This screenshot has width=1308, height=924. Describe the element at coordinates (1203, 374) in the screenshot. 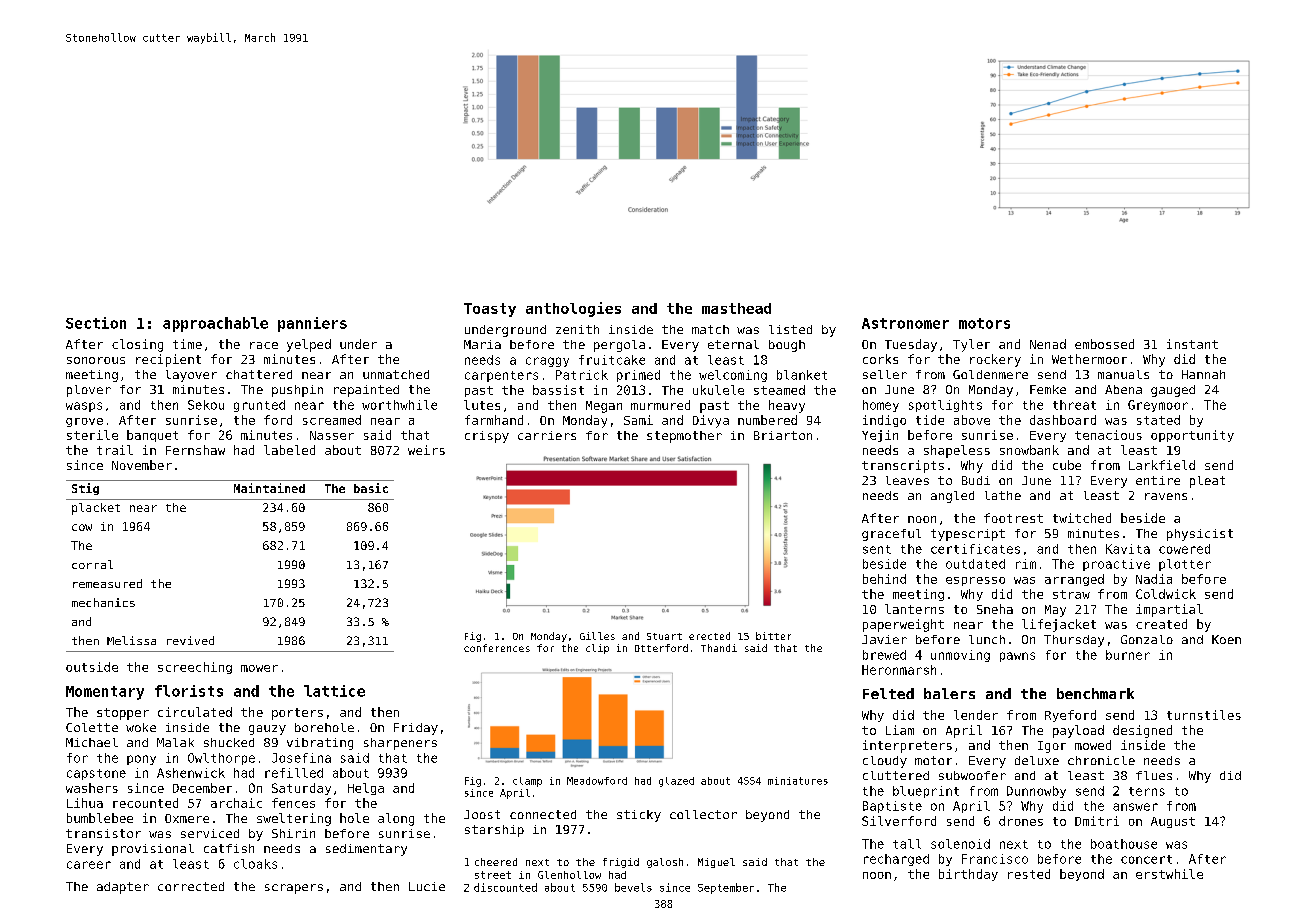

I see `Hannah` at that location.
